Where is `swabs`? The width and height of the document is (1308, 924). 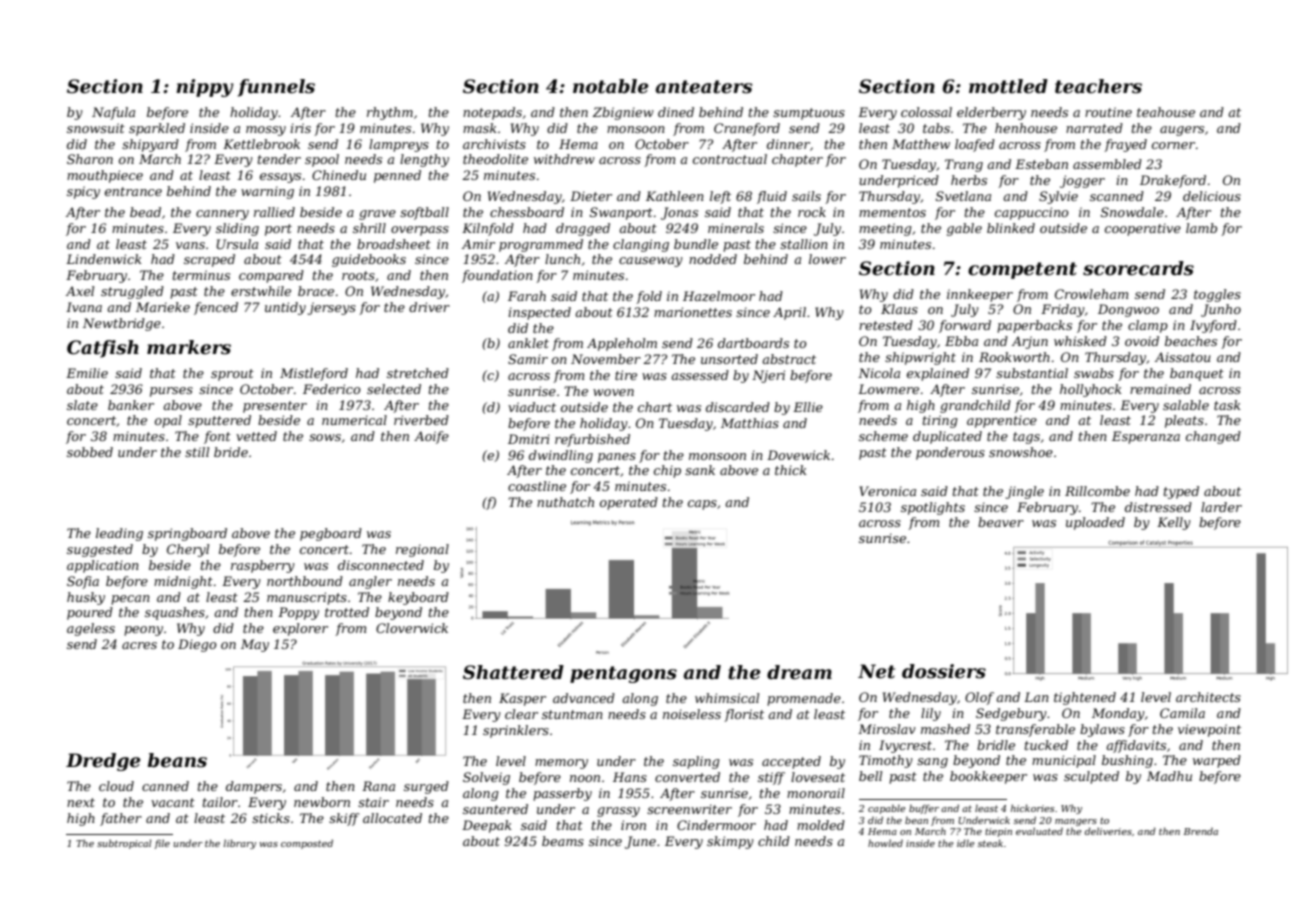 swabs is located at coordinates (1094, 373).
